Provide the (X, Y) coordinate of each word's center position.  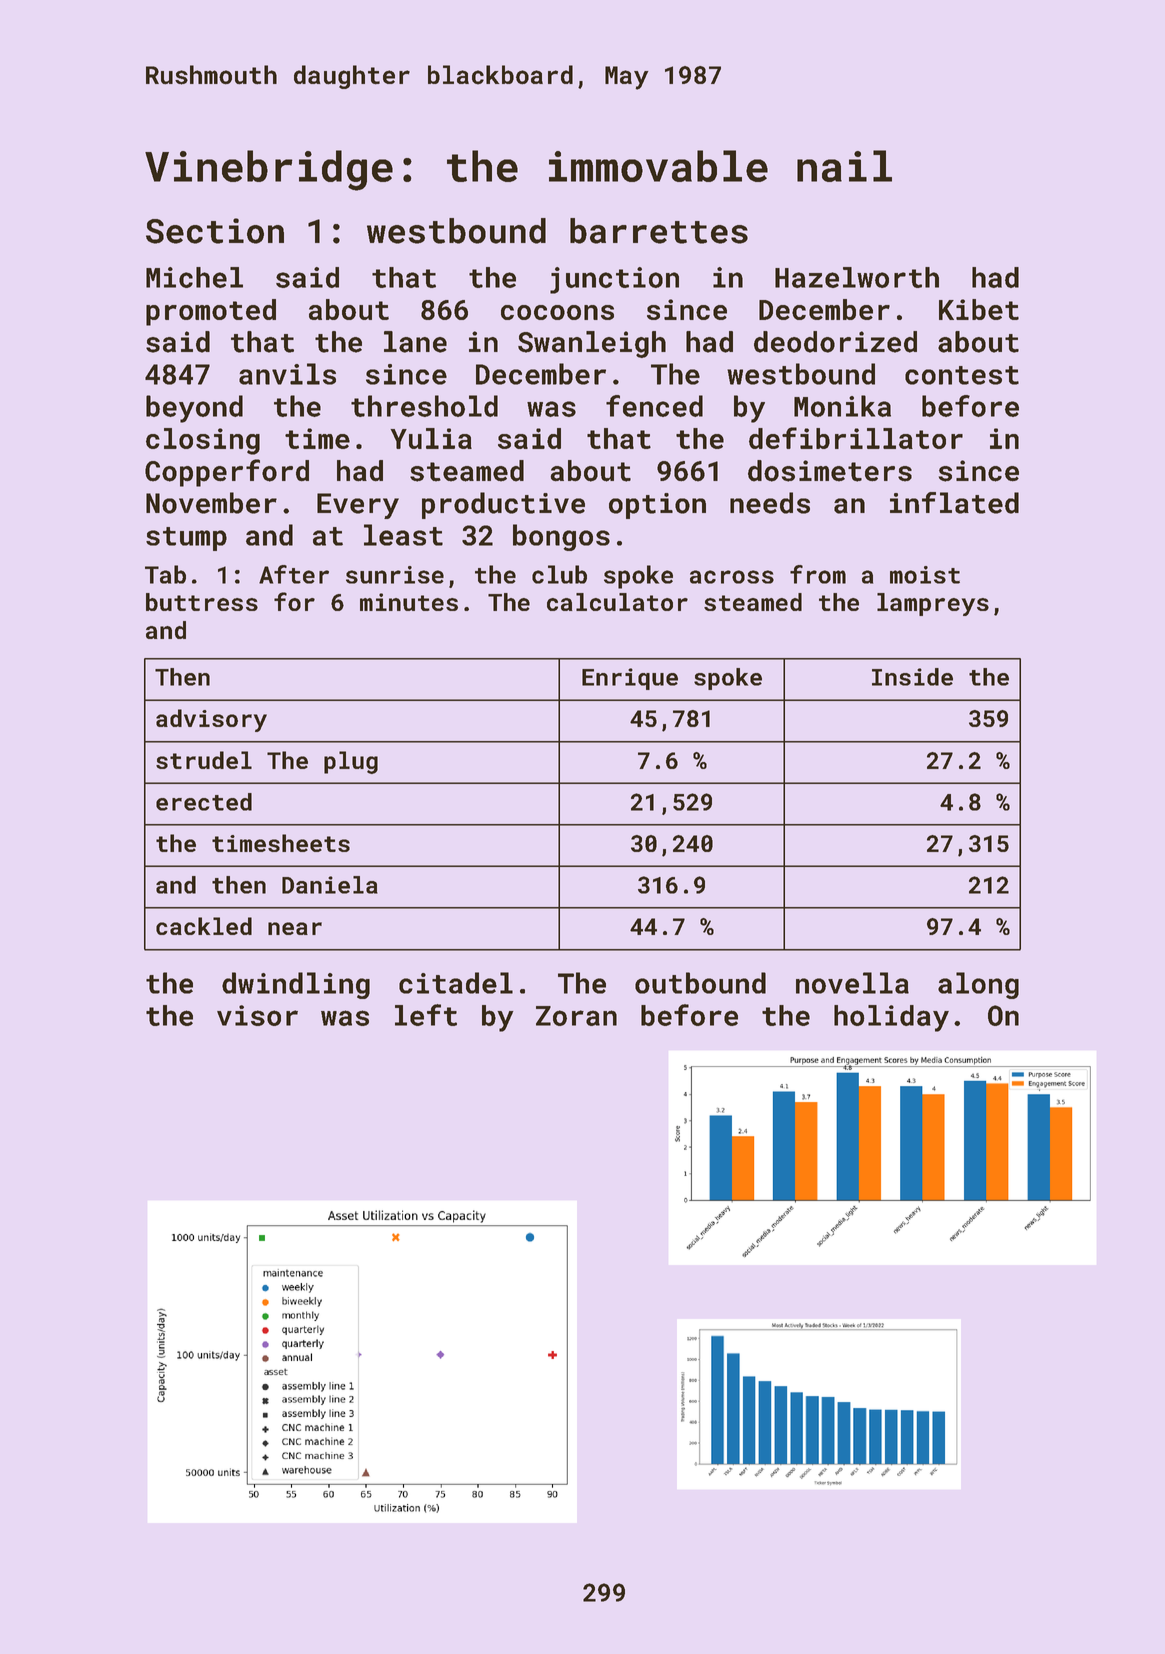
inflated (954, 503)
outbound (700, 983)
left (426, 1015)
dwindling (296, 985)
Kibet (979, 309)
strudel (204, 760)
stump (186, 539)
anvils (287, 374)
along (978, 985)
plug (351, 762)
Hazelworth (857, 277)
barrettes (659, 231)
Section (215, 231)
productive (503, 505)
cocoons (557, 312)
